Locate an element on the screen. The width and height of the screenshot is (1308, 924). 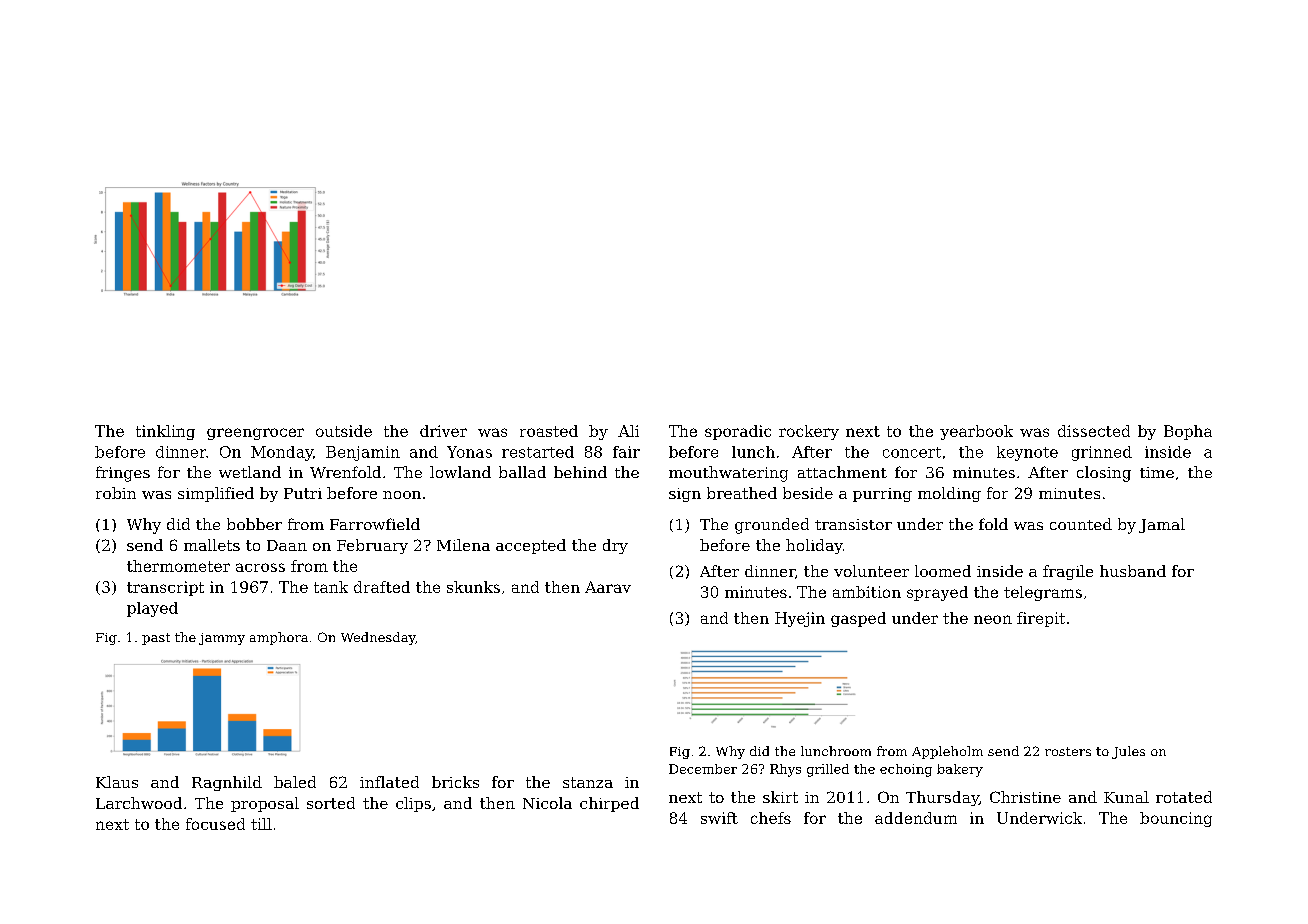
baled is located at coordinates (295, 782).
